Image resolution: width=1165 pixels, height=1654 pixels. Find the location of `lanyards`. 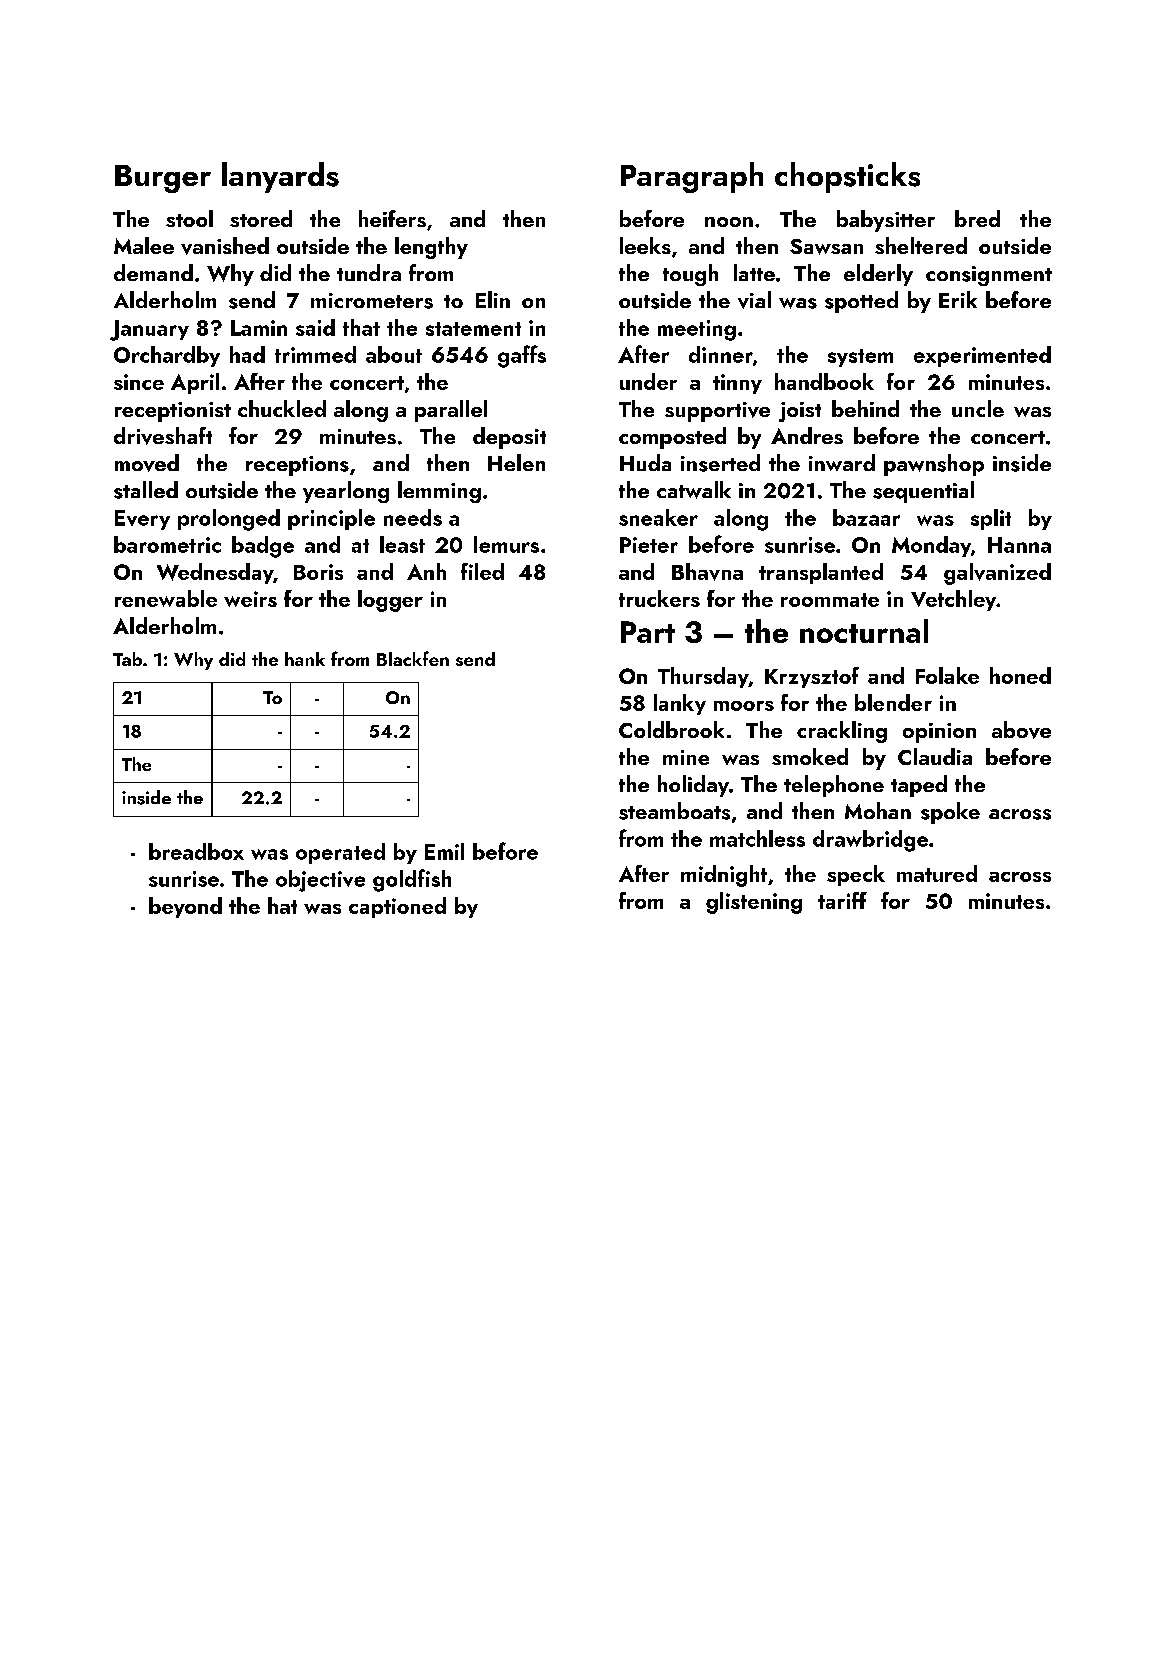

lanyards is located at coordinates (280, 177).
